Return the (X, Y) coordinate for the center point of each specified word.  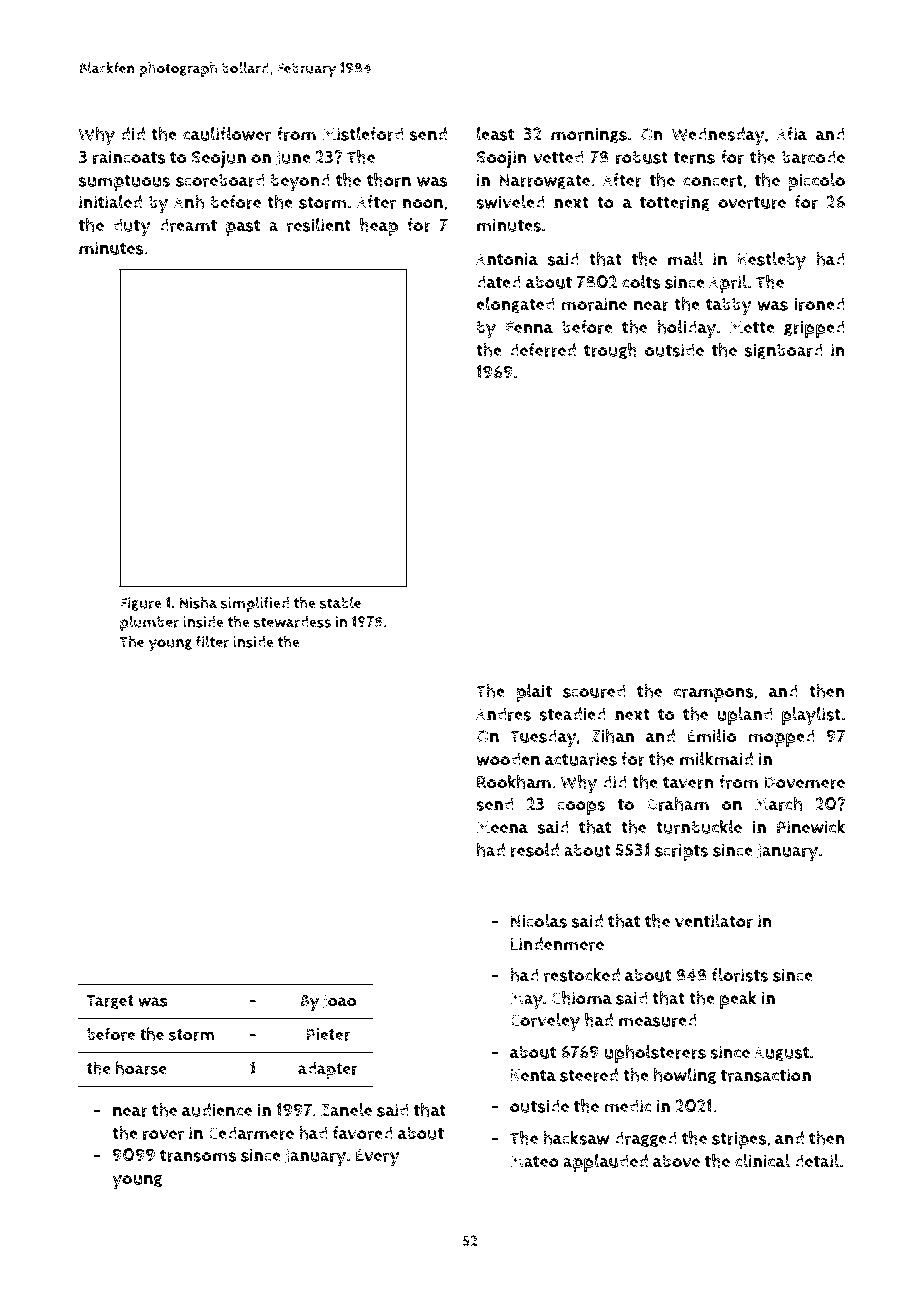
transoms (198, 1155)
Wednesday (718, 136)
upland (744, 716)
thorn (389, 180)
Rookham (514, 782)
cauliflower (227, 134)
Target (110, 1002)
